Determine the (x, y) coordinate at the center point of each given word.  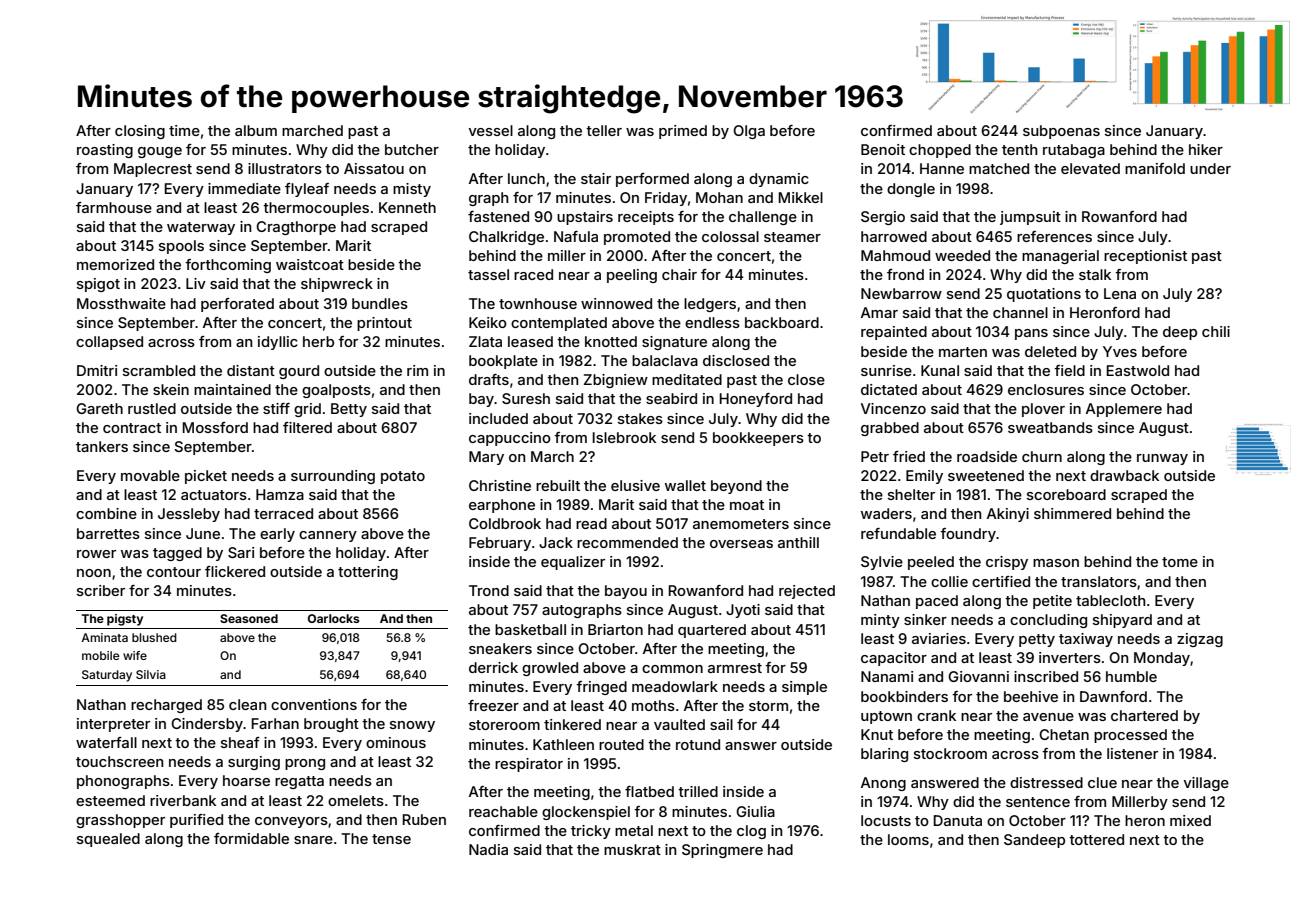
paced (937, 602)
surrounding (333, 477)
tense (391, 839)
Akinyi (1008, 515)
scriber (101, 590)
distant (251, 370)
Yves (1120, 351)
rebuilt (558, 485)
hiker (1206, 149)
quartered (712, 631)
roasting (105, 151)
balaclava (665, 360)
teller (604, 130)
